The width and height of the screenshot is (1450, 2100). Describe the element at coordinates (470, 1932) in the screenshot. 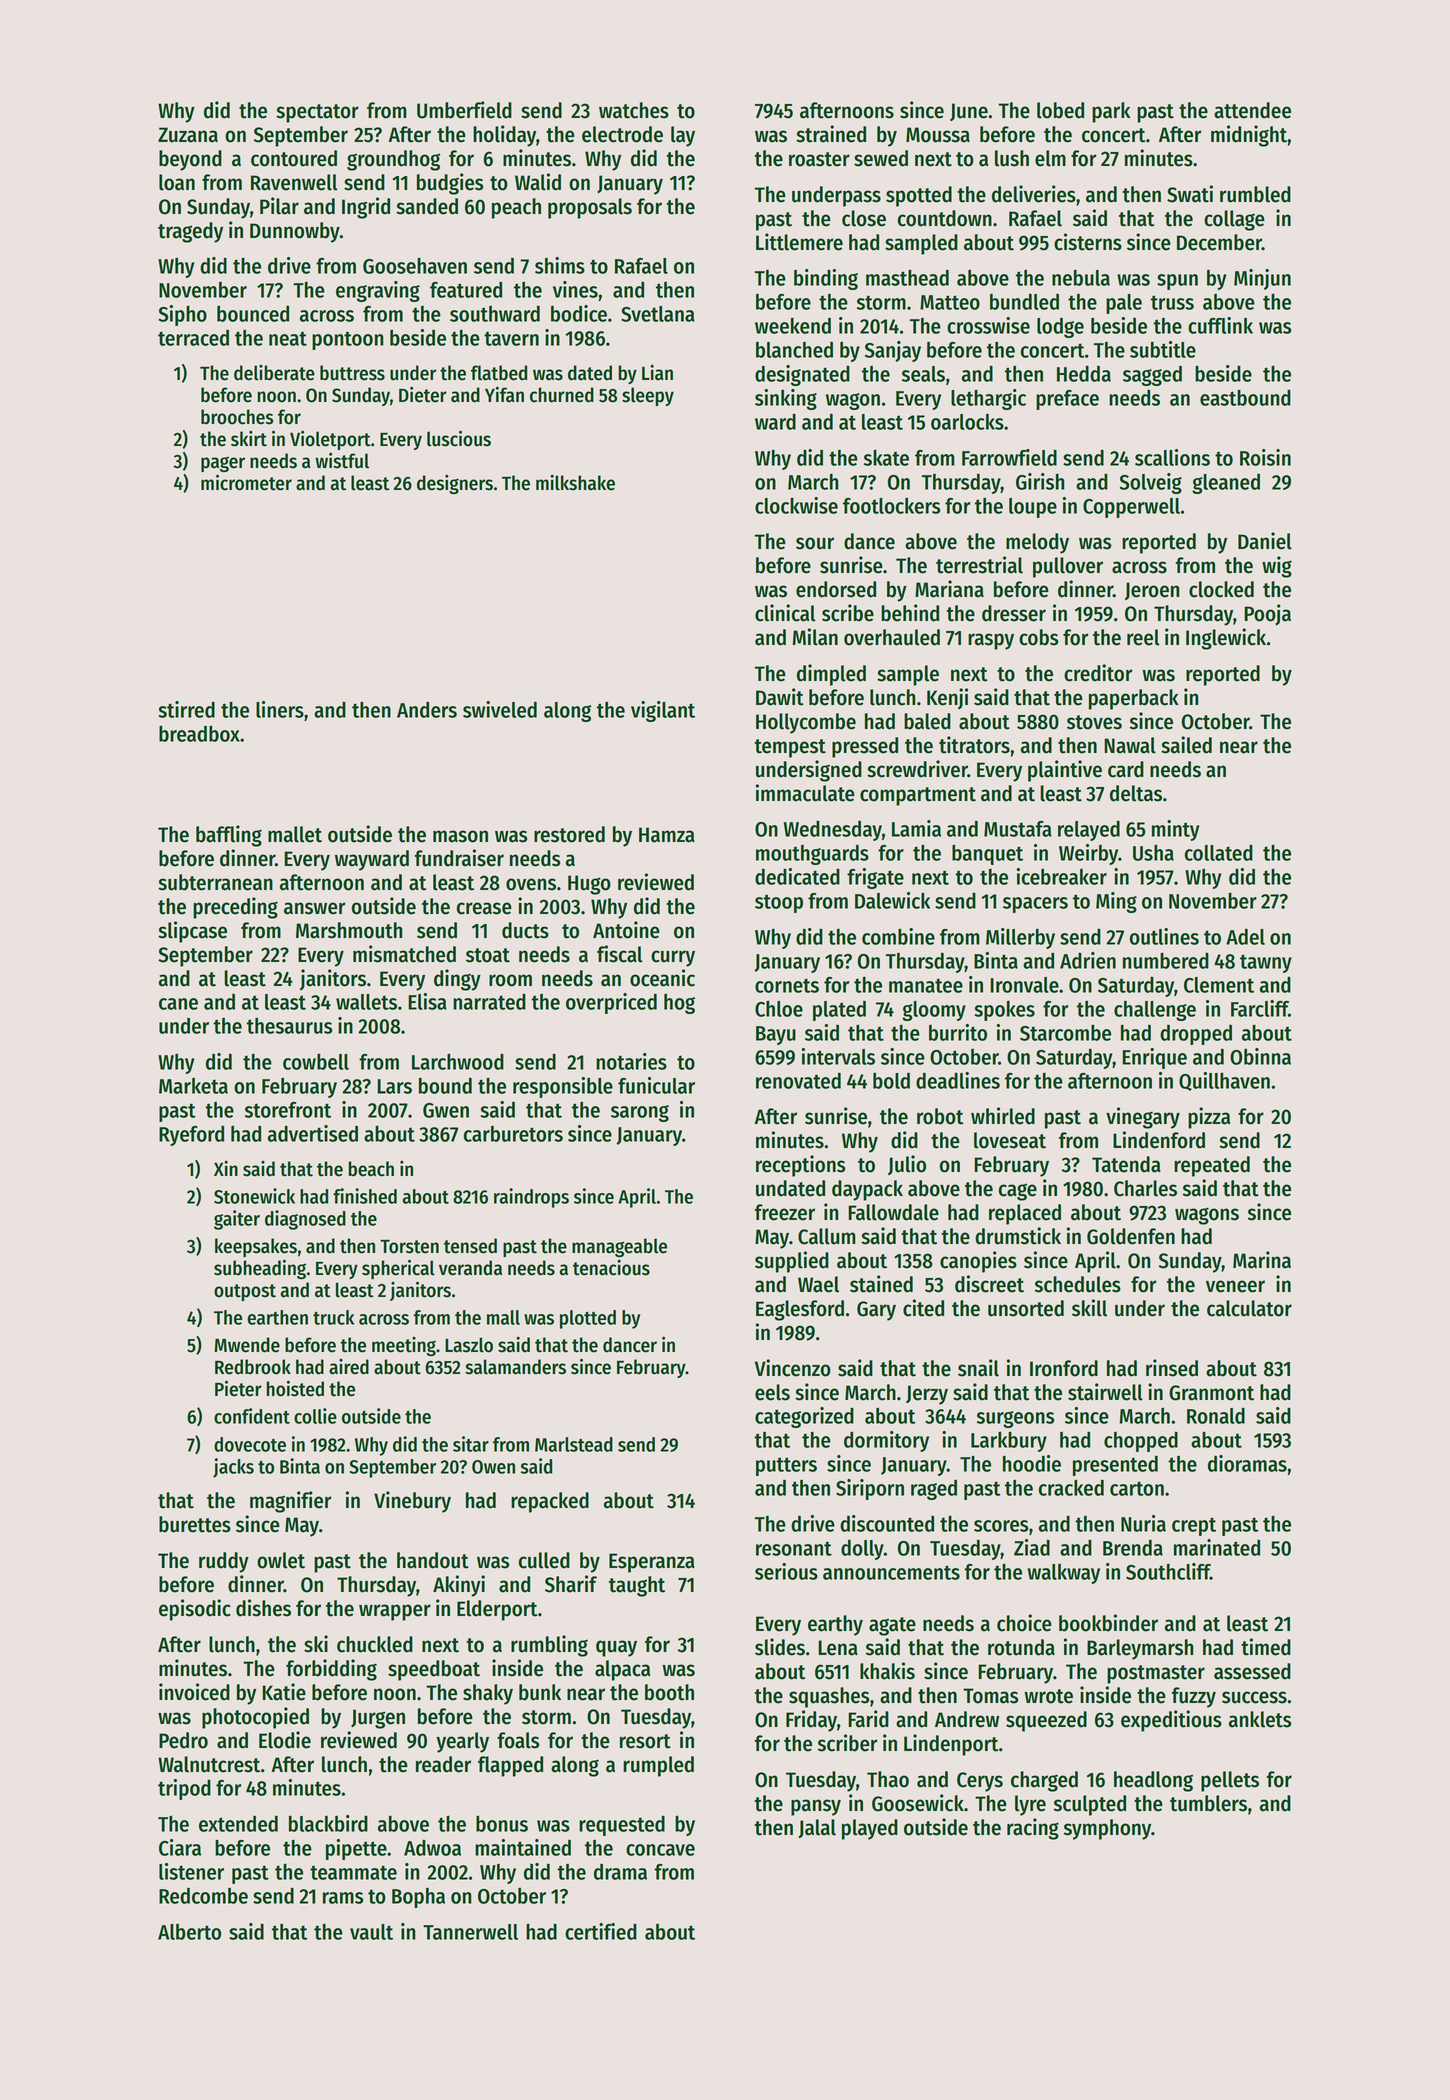

I see `Tannerwell` at that location.
